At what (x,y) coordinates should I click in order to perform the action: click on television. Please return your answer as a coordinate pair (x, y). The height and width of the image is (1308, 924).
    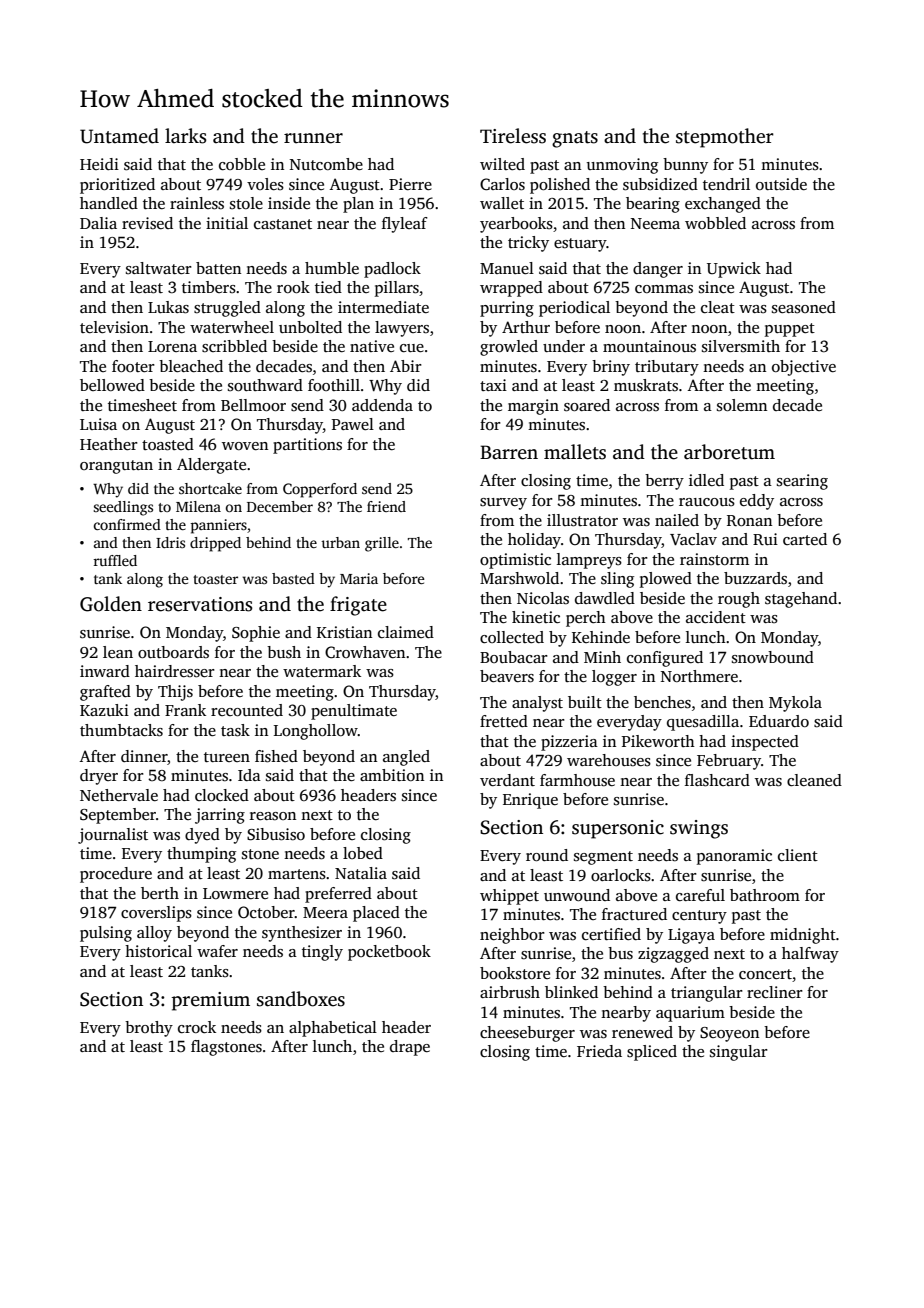
    Looking at the image, I should click on (114, 327).
